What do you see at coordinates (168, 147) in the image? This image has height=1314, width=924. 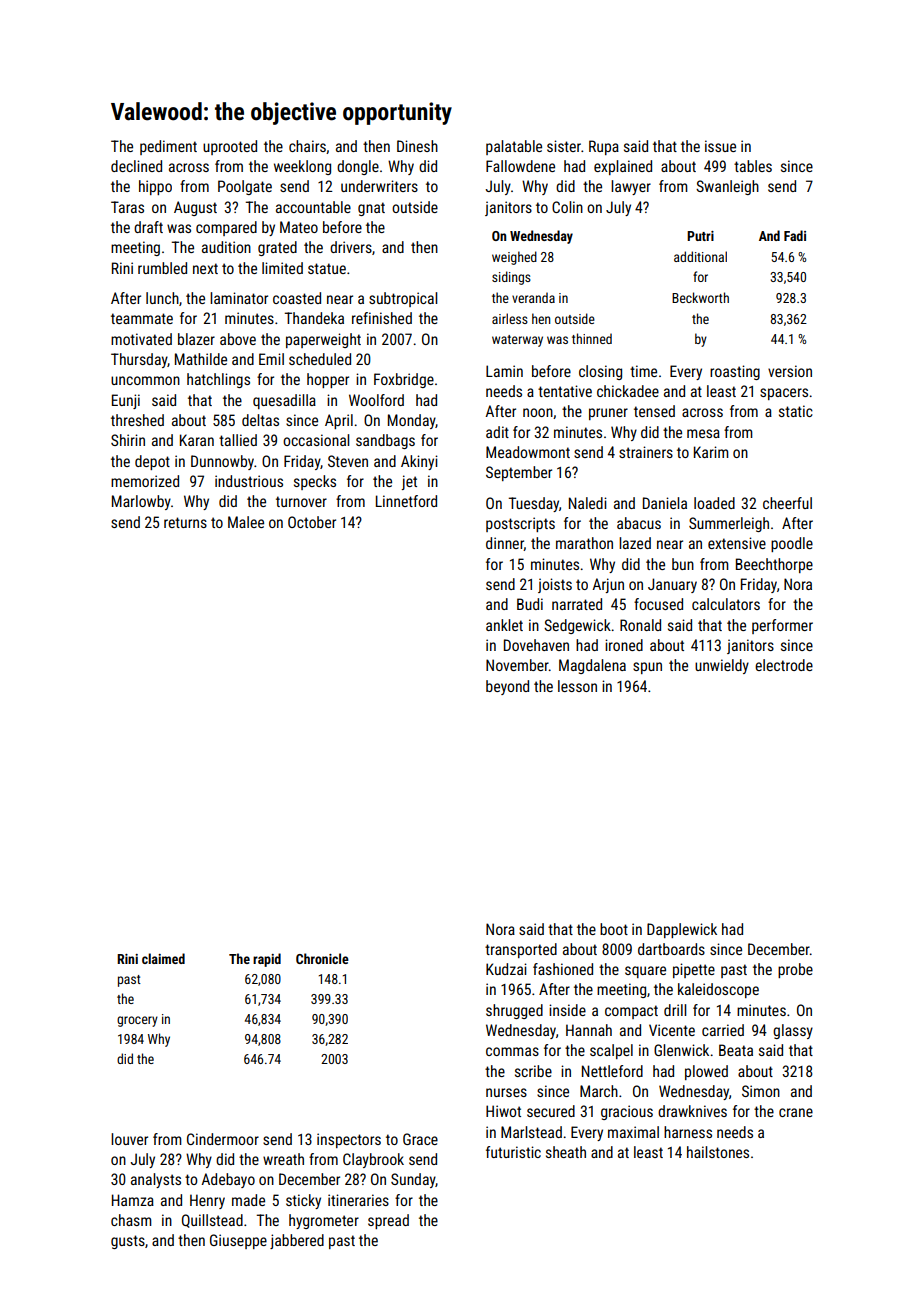 I see `pediment` at bounding box center [168, 147].
